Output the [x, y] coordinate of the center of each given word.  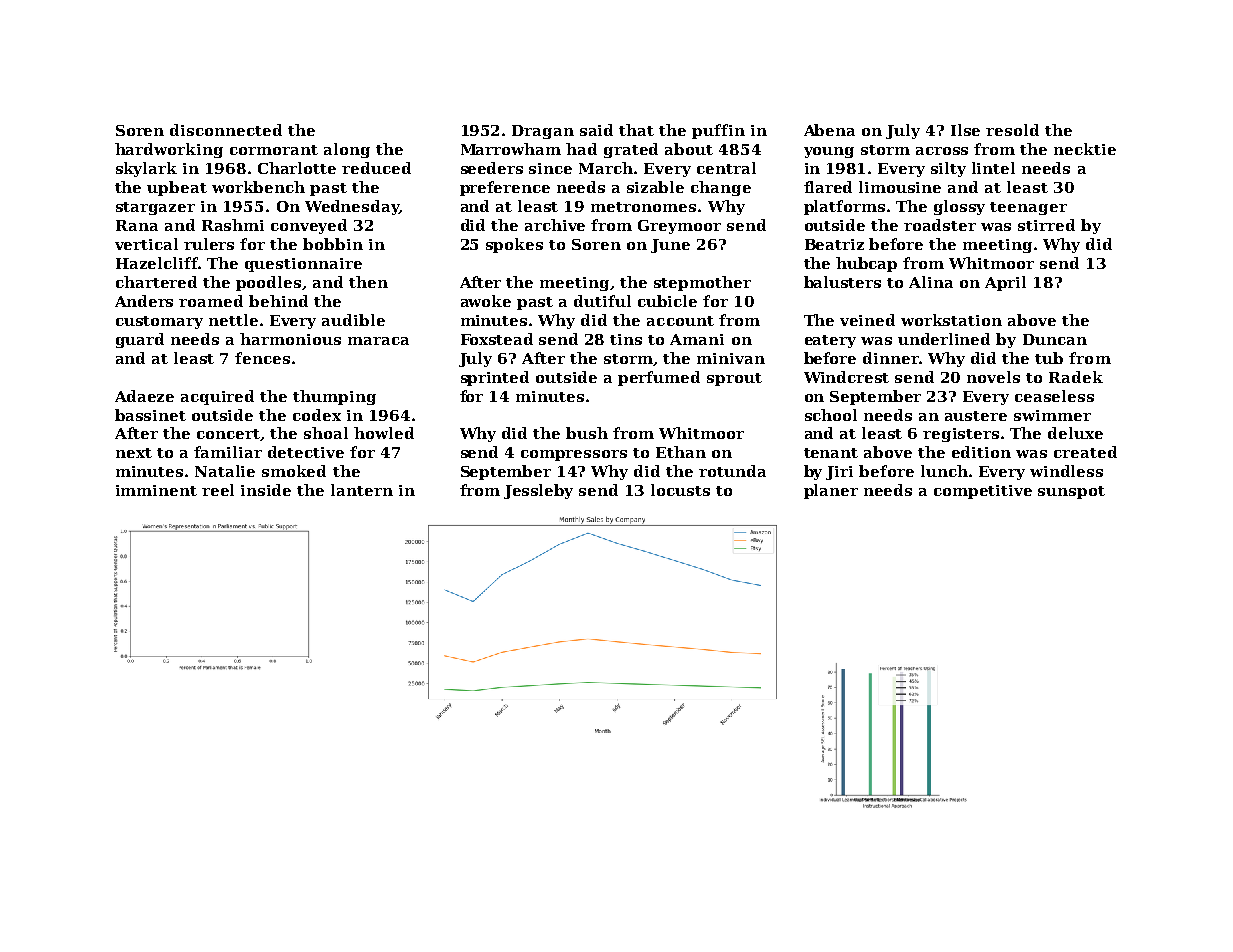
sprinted [495, 378]
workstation [951, 320]
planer [831, 491]
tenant [831, 453]
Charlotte [297, 168]
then [368, 282]
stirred [1046, 225]
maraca [378, 341]
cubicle [667, 301]
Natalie [225, 471]
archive [555, 225]
